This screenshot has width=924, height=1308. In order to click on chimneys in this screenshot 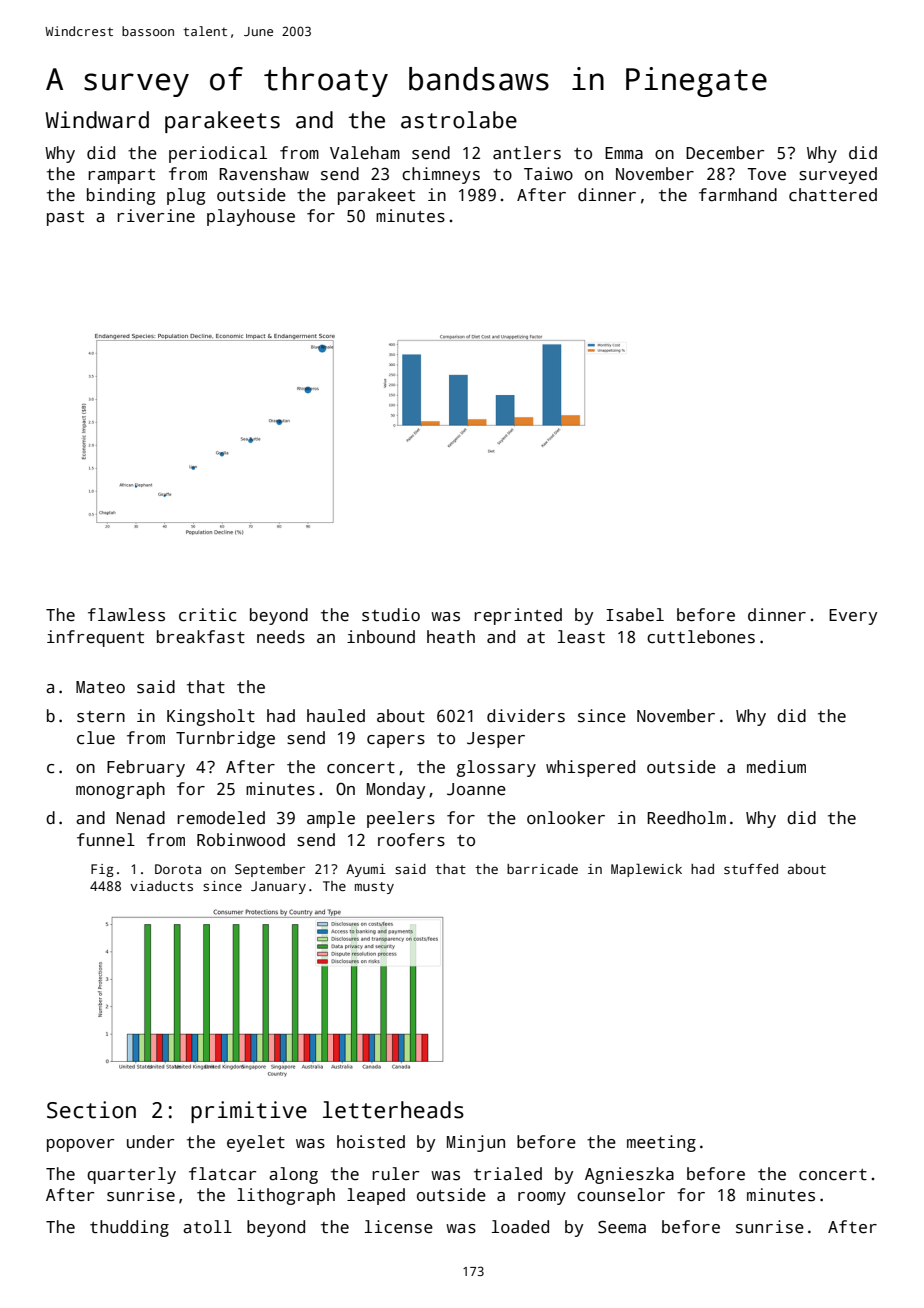, I will do `click(441, 175)`.
